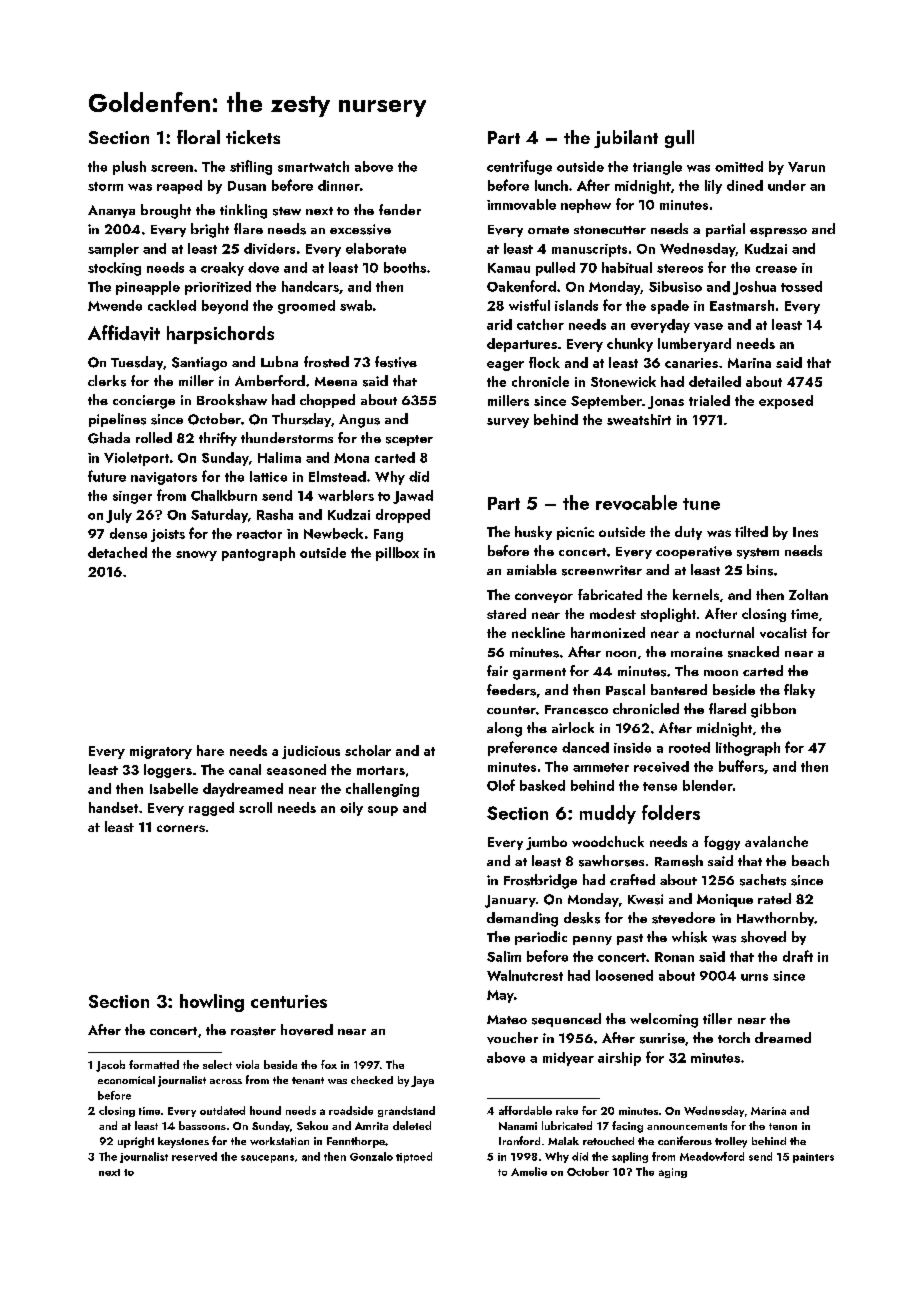 This image has width=924, height=1314. Describe the element at coordinates (181, 828) in the image. I see `corners` at that location.
